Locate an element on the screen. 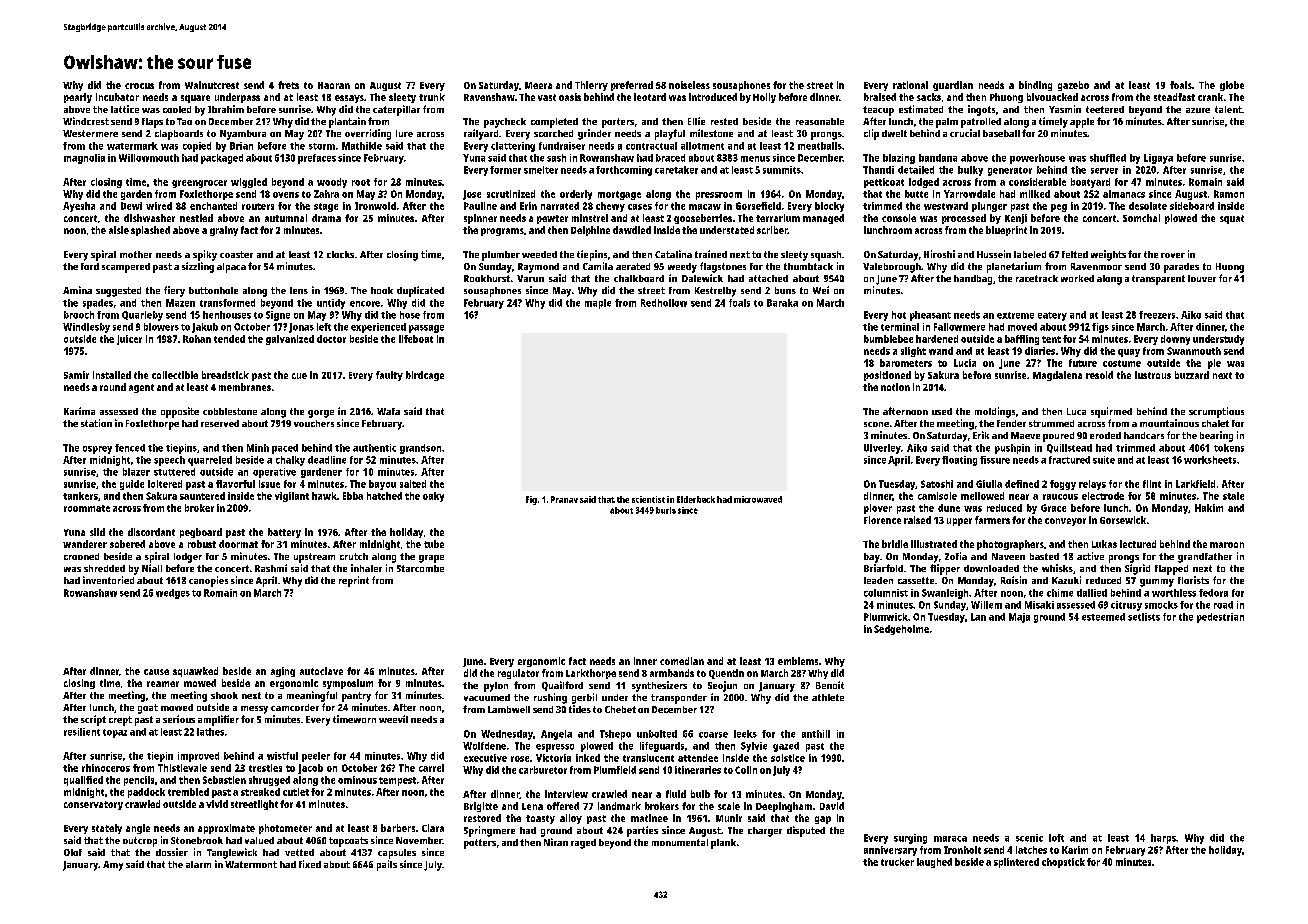  pantry is located at coordinates (356, 697).
